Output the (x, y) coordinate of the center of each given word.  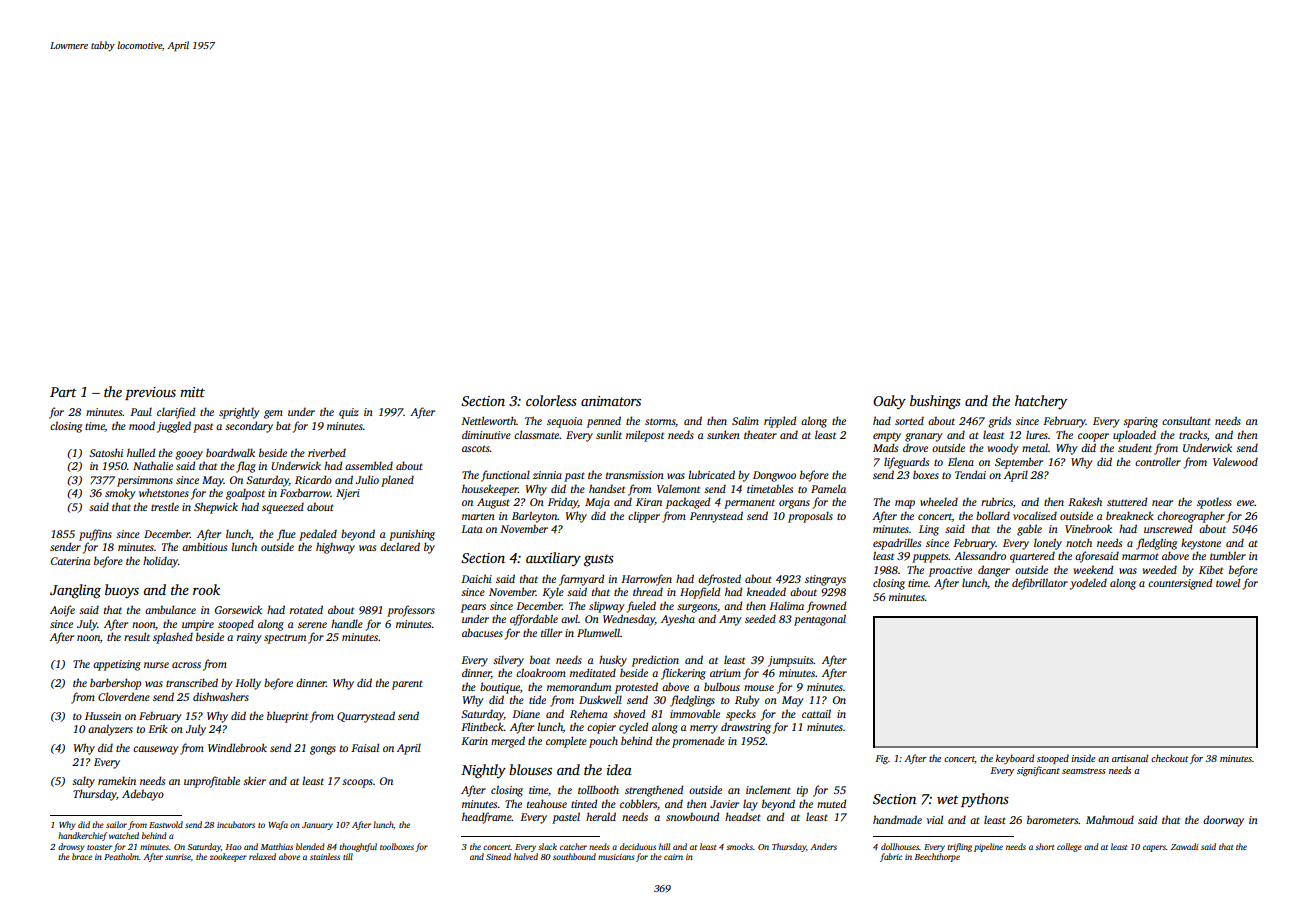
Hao (234, 847)
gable (1029, 530)
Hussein (103, 716)
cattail (816, 713)
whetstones (164, 492)
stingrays (825, 580)
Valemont (678, 488)
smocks (739, 846)
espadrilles (897, 544)
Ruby (747, 701)
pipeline (988, 847)
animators (611, 401)
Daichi (477, 578)
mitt (192, 392)
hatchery (1041, 402)
